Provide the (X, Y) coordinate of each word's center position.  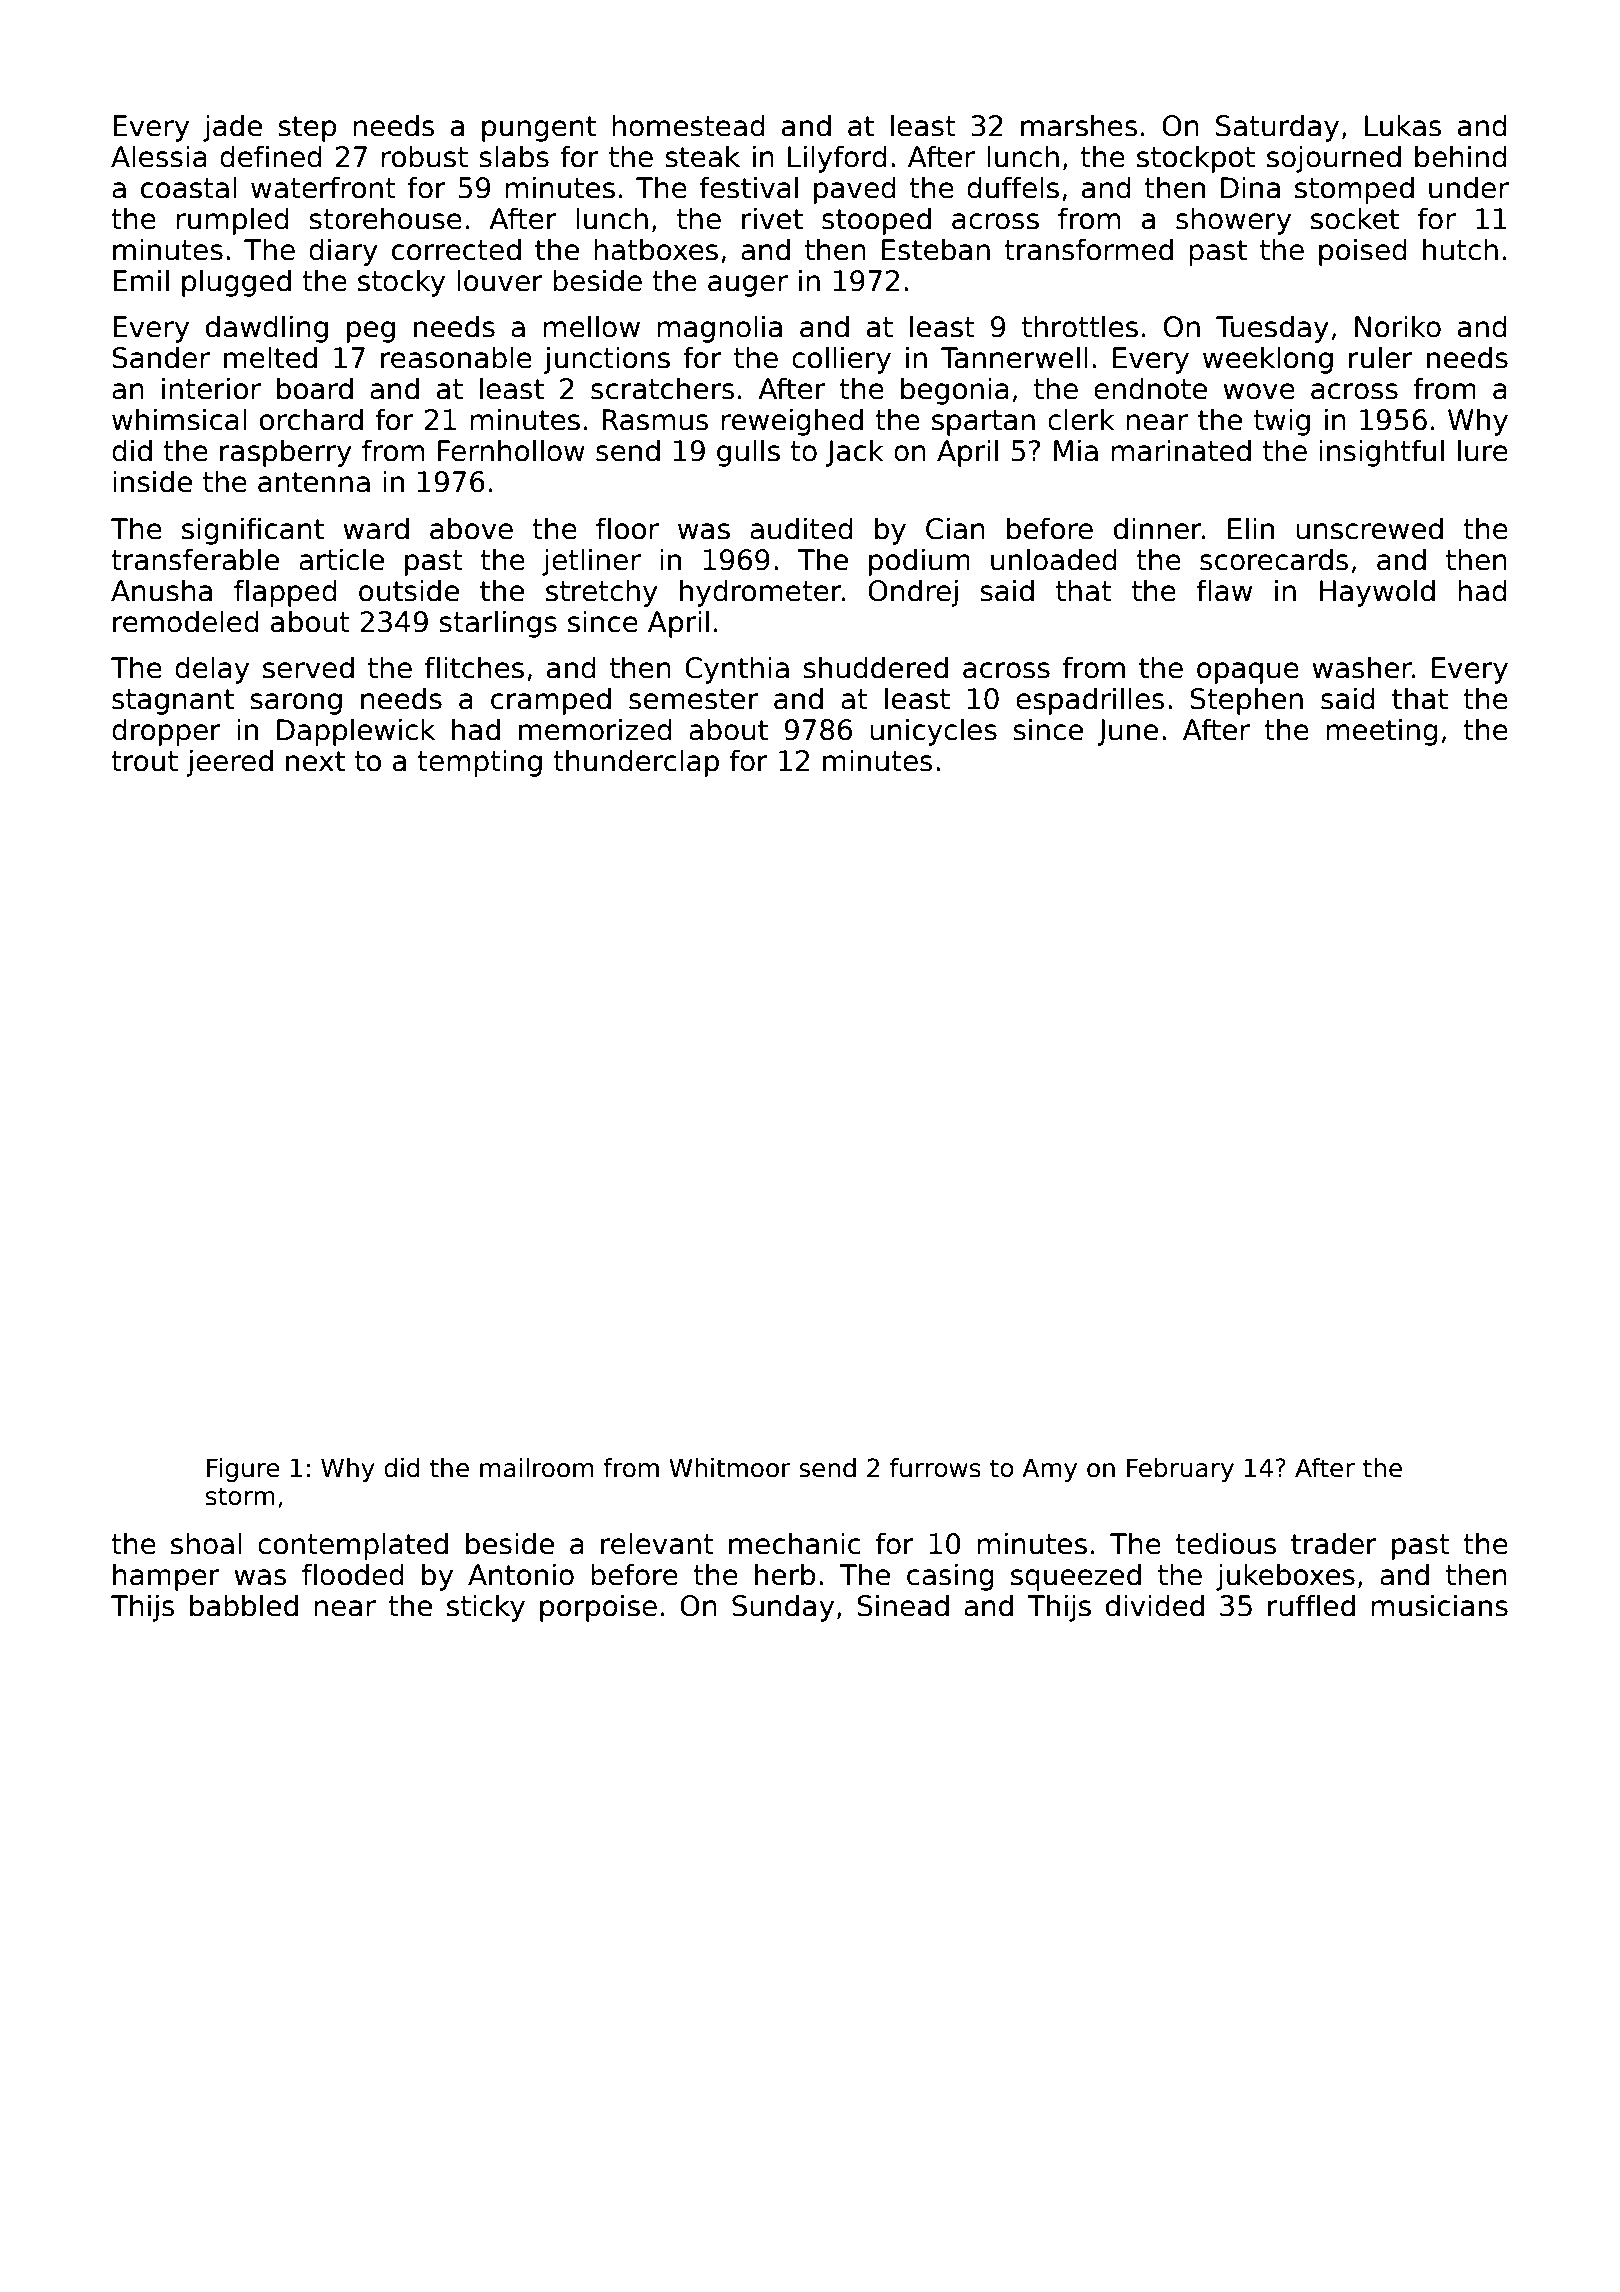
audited (801, 528)
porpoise (598, 1608)
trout (144, 761)
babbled (244, 1605)
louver (500, 280)
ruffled (1311, 1605)
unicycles (933, 732)
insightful (1381, 453)
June (1127, 732)
